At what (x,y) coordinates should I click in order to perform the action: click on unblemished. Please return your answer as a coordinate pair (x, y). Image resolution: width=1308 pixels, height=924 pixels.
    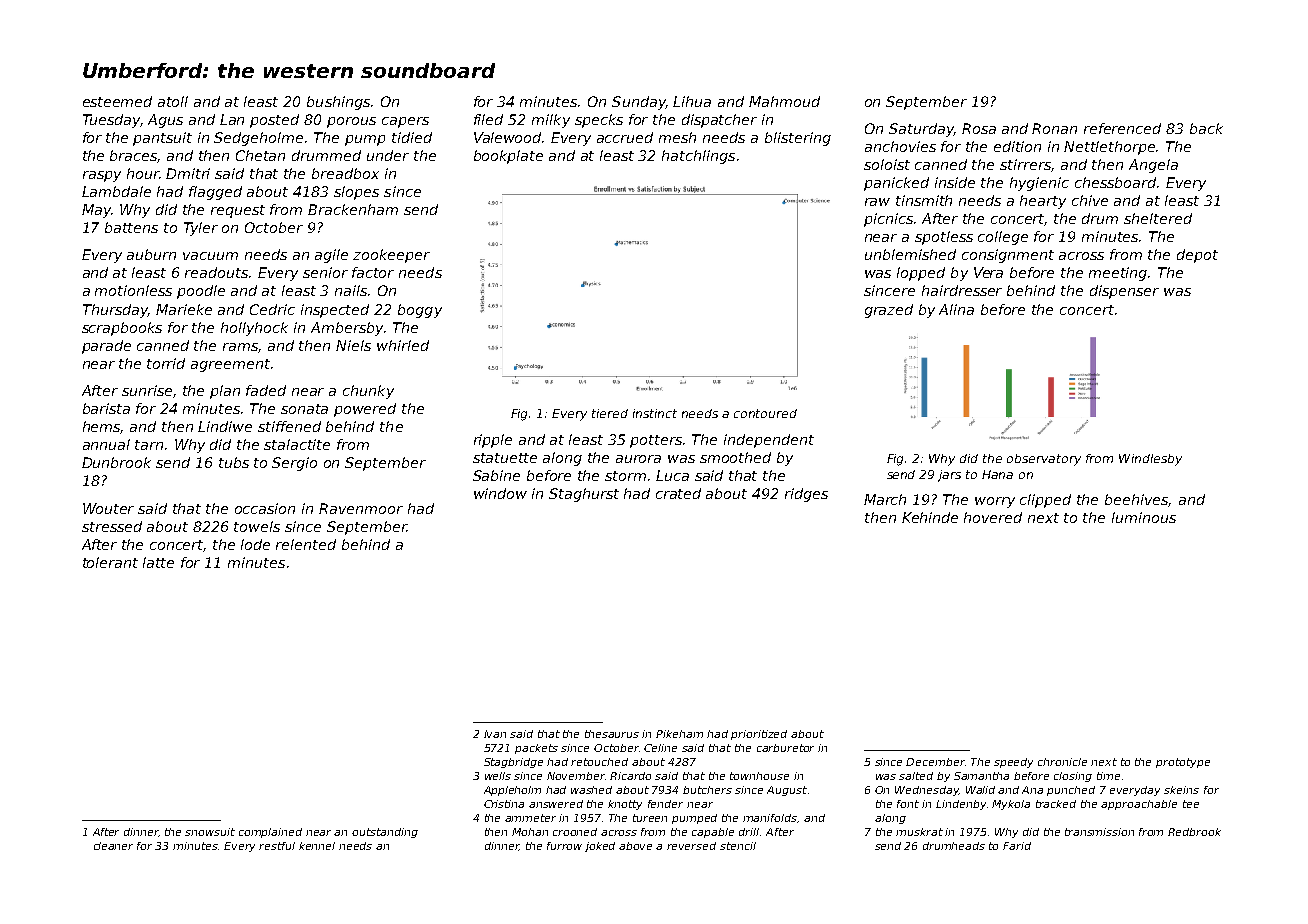
    Looking at the image, I should click on (910, 254).
